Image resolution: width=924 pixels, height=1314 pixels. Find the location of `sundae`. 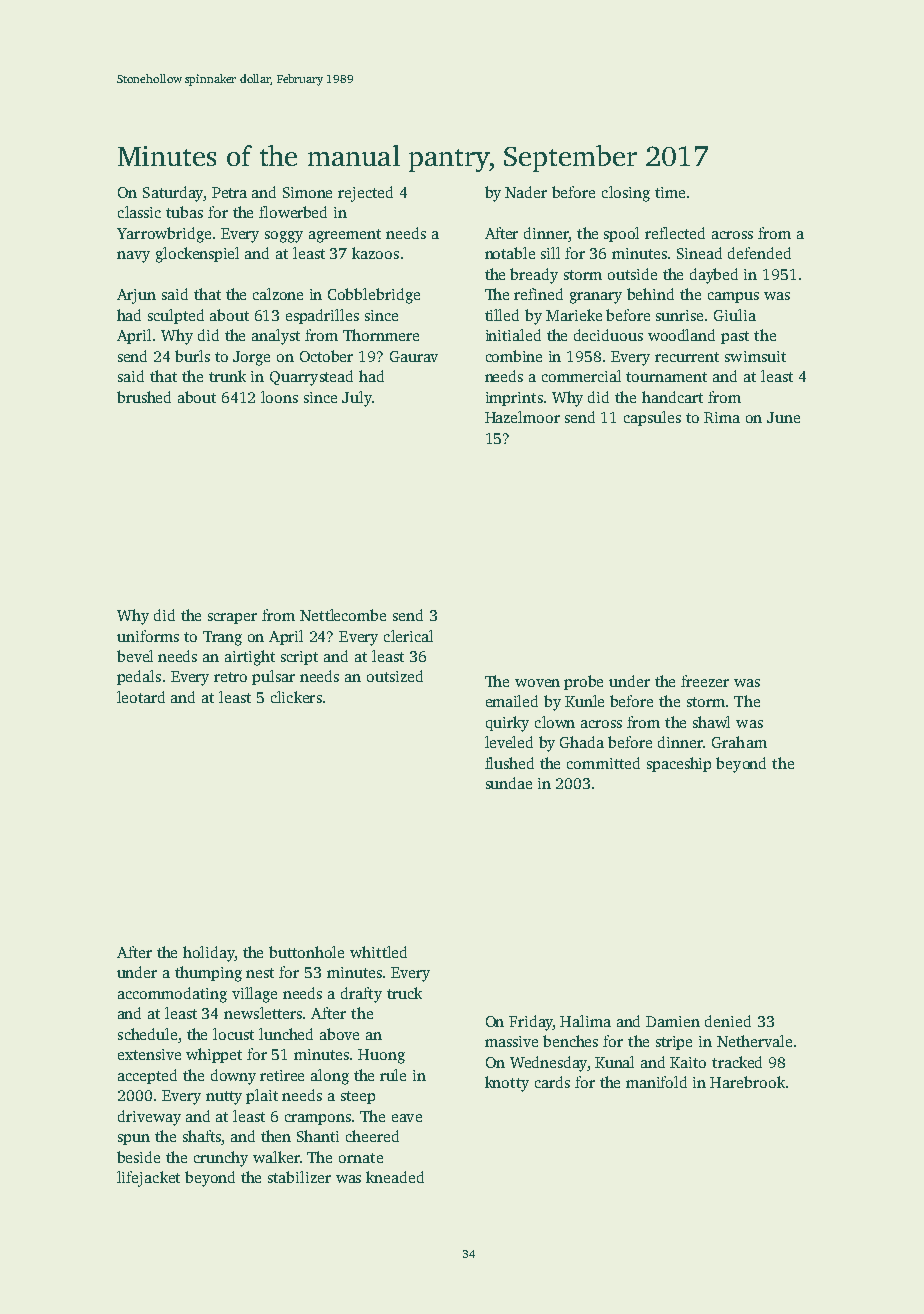

sundae is located at coordinates (509, 783).
